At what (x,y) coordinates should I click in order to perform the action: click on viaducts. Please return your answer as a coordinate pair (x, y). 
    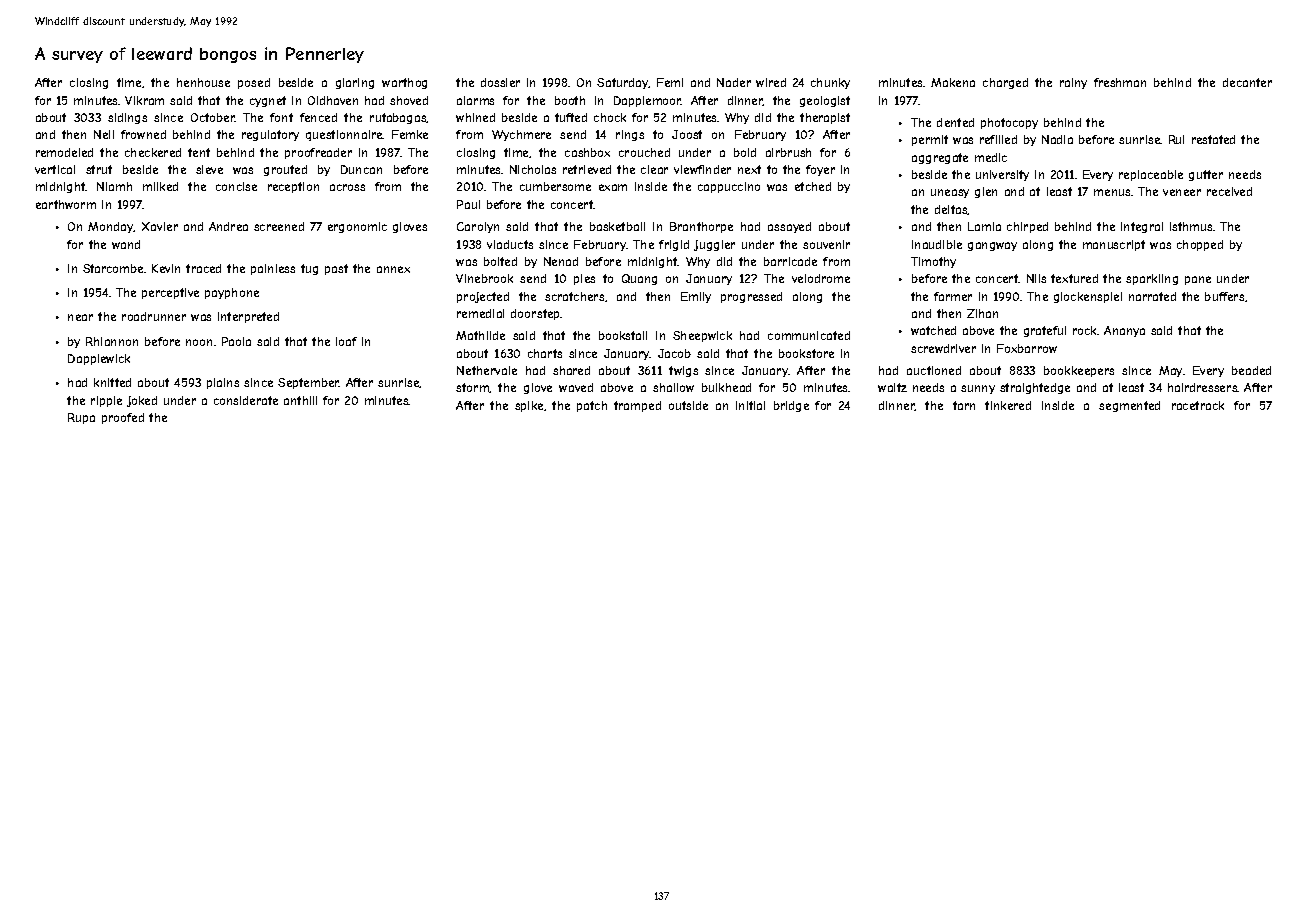
    Looking at the image, I should click on (510, 244).
